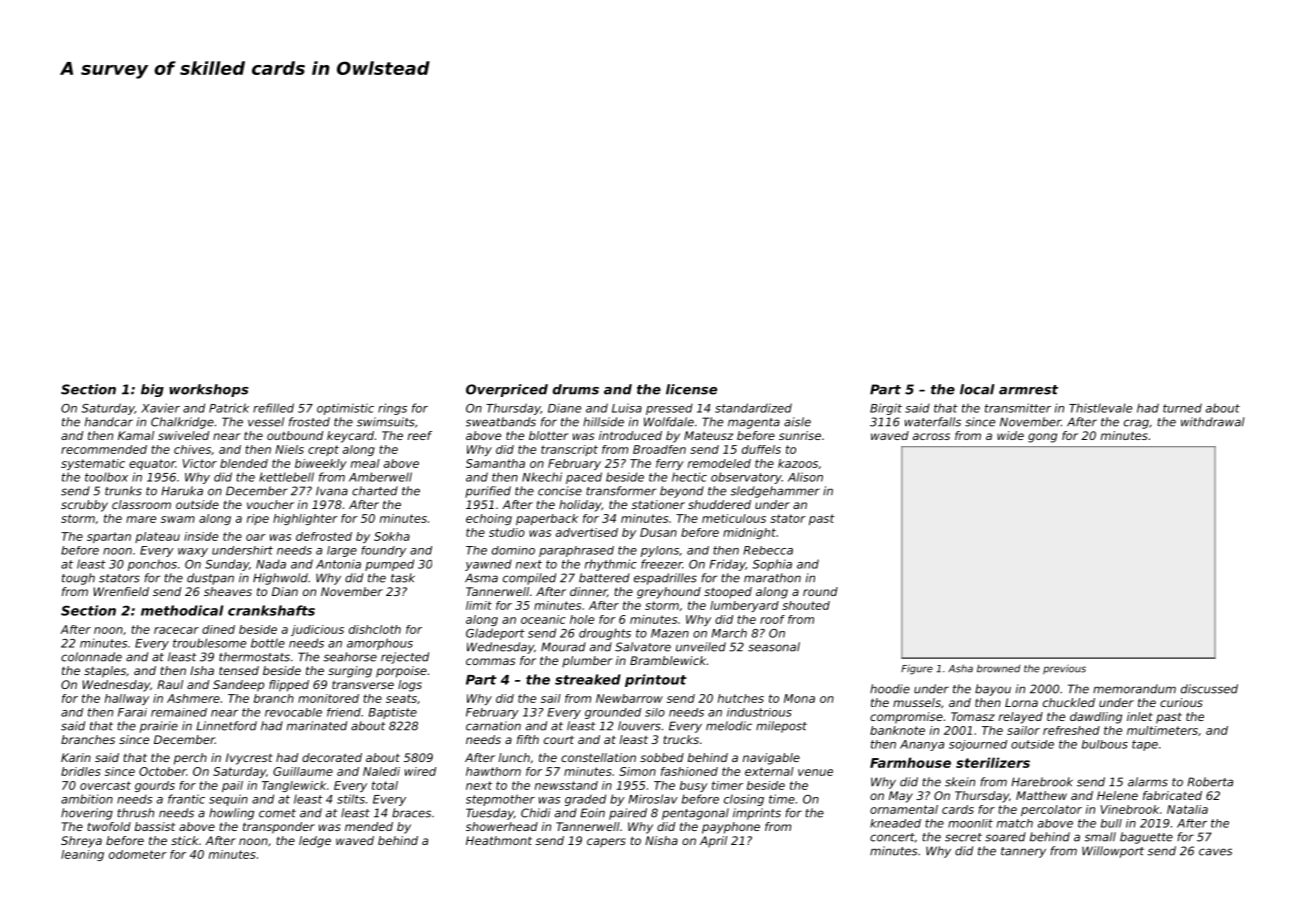 This screenshot has width=1308, height=924. What do you see at coordinates (576, 389) in the screenshot?
I see `drums` at bounding box center [576, 389].
